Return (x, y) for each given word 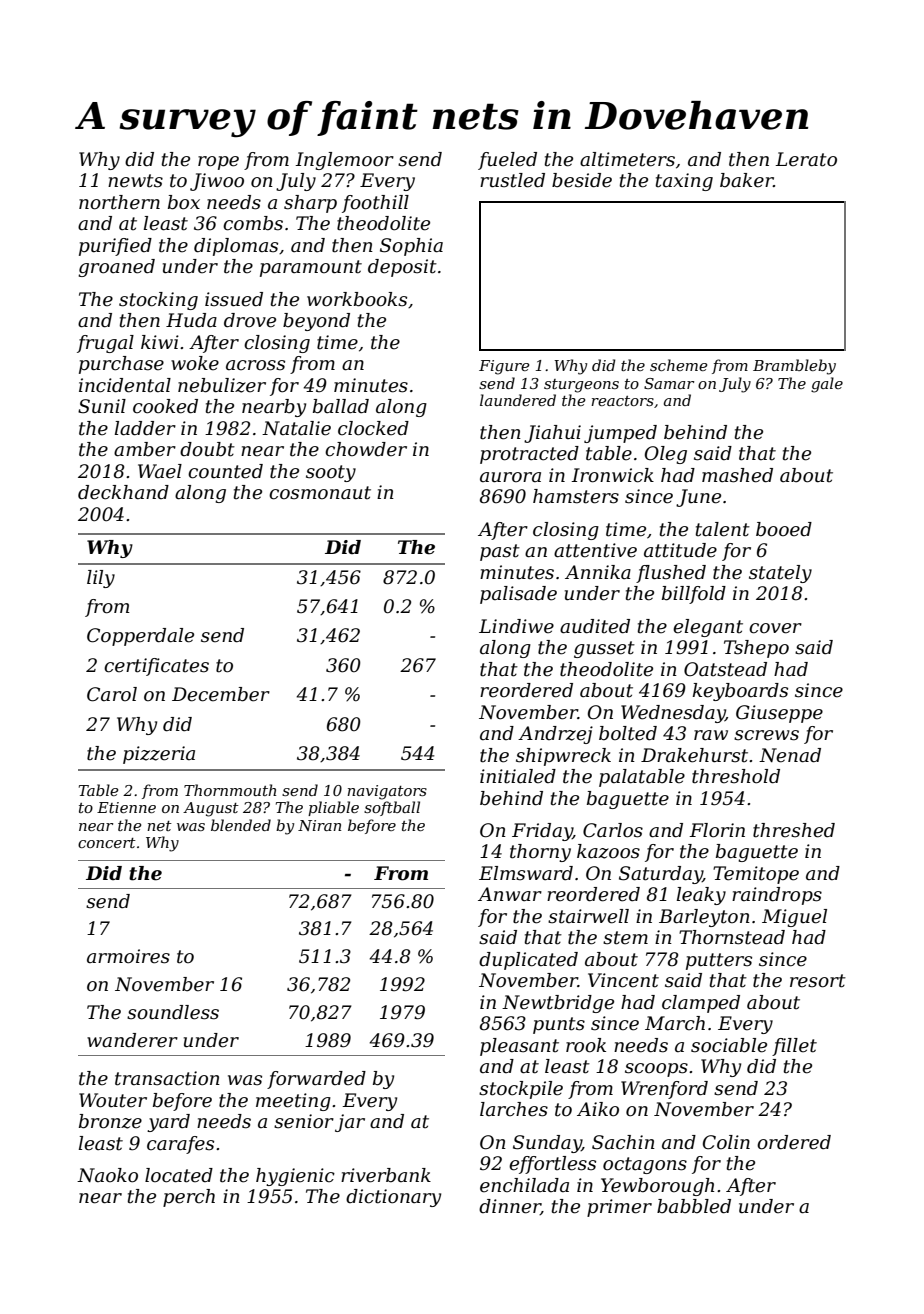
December (221, 694)
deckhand (123, 492)
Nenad (790, 755)
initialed (518, 776)
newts (135, 181)
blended (241, 825)
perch (189, 1198)
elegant (708, 628)
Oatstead (725, 669)
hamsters (576, 496)
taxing (684, 182)
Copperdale (140, 637)
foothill (375, 204)
